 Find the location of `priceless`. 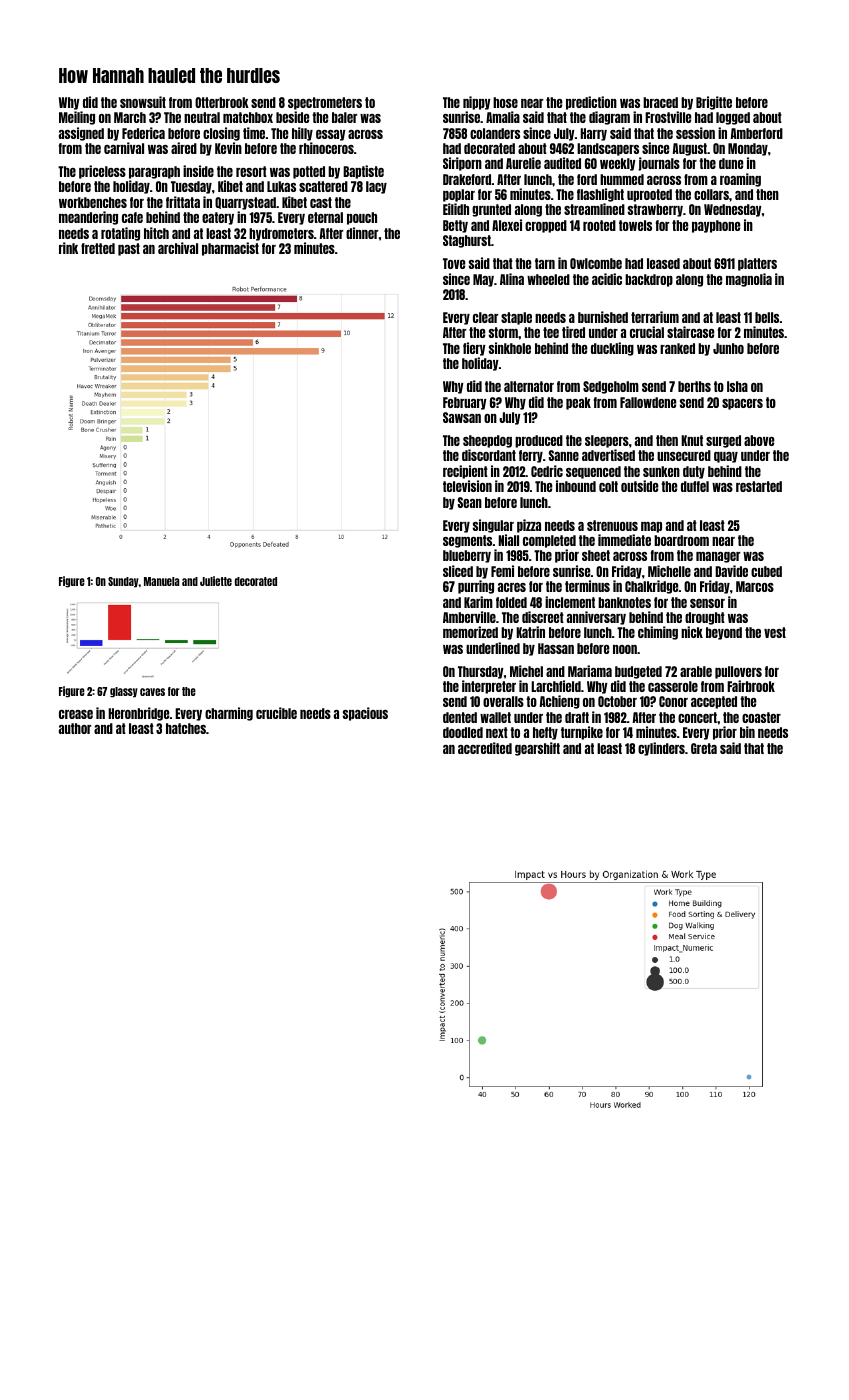

priceless is located at coordinates (102, 172).
